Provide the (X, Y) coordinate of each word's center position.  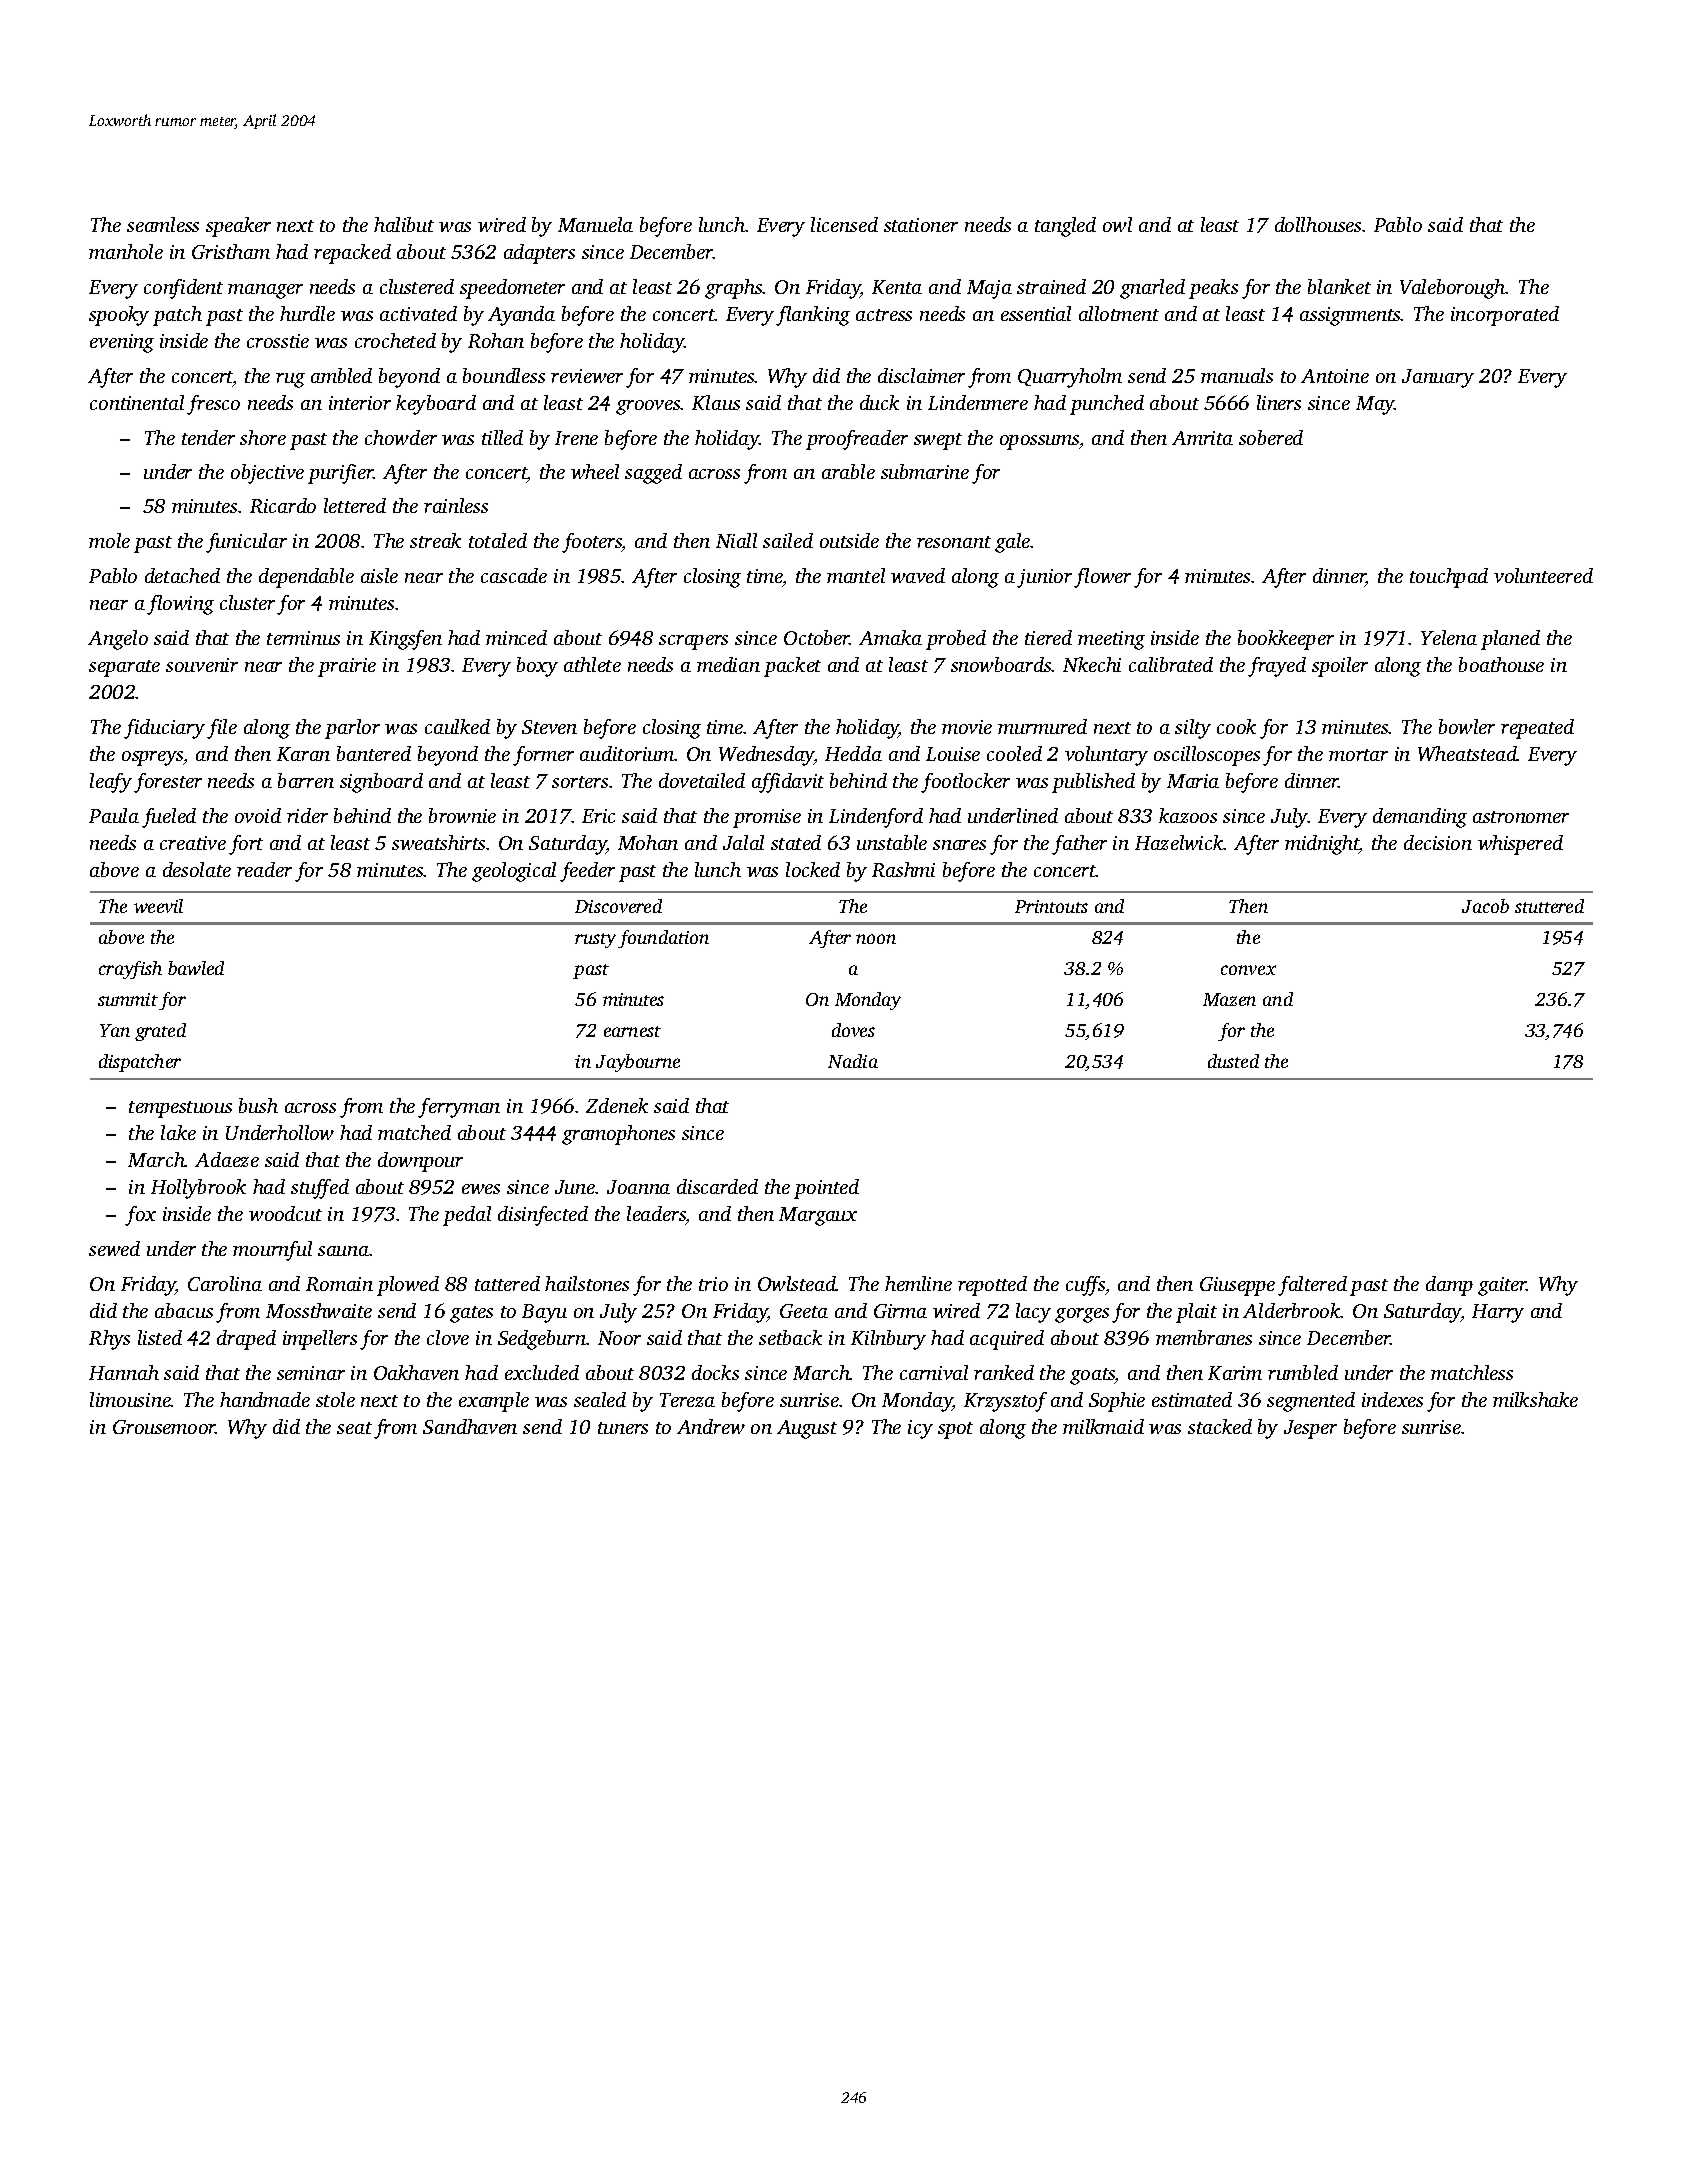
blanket (1339, 286)
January (1438, 378)
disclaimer (921, 375)
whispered (1520, 845)
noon (876, 939)
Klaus (716, 402)
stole (335, 1399)
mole (109, 540)
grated (160, 1032)
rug (290, 380)
